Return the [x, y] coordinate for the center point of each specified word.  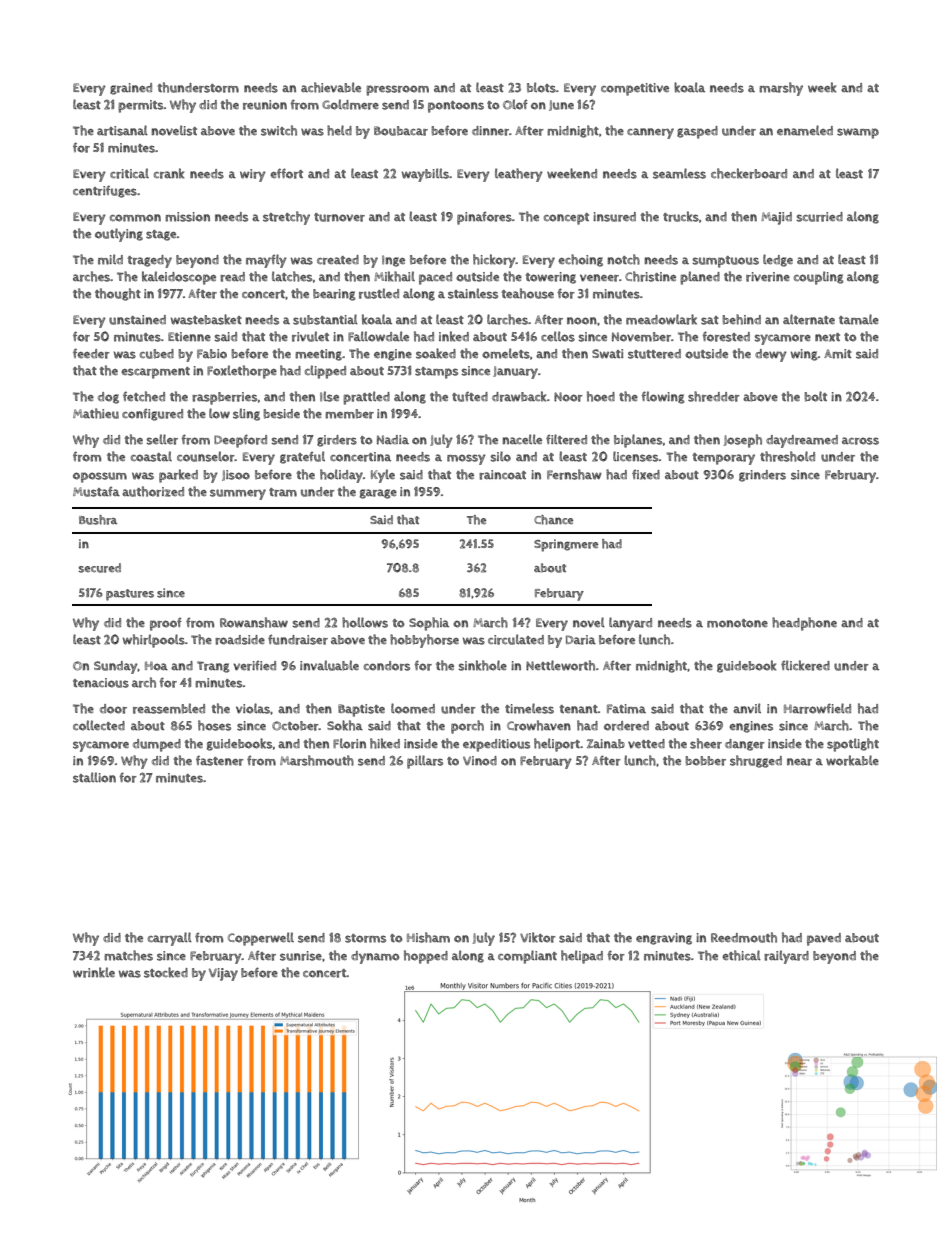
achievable [331, 87]
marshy [781, 89]
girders [337, 441]
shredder [714, 396]
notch [623, 259]
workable [852, 760]
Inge [393, 261]
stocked [166, 972]
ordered [626, 726]
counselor [206, 456]
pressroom [397, 90]
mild [110, 259]
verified [254, 666]
